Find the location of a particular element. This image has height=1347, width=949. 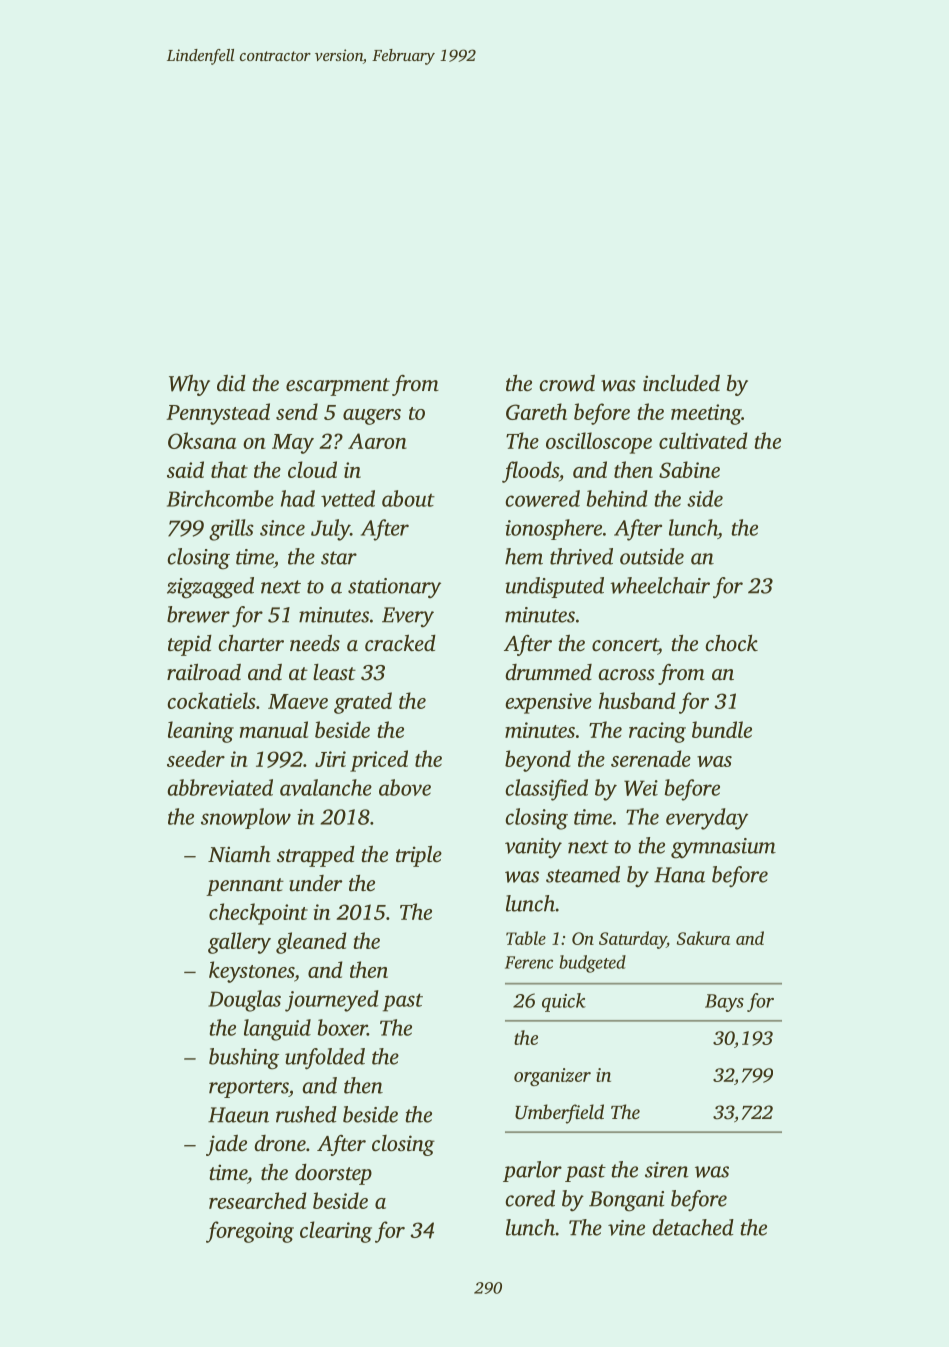

clearing is located at coordinates (336, 1232).
